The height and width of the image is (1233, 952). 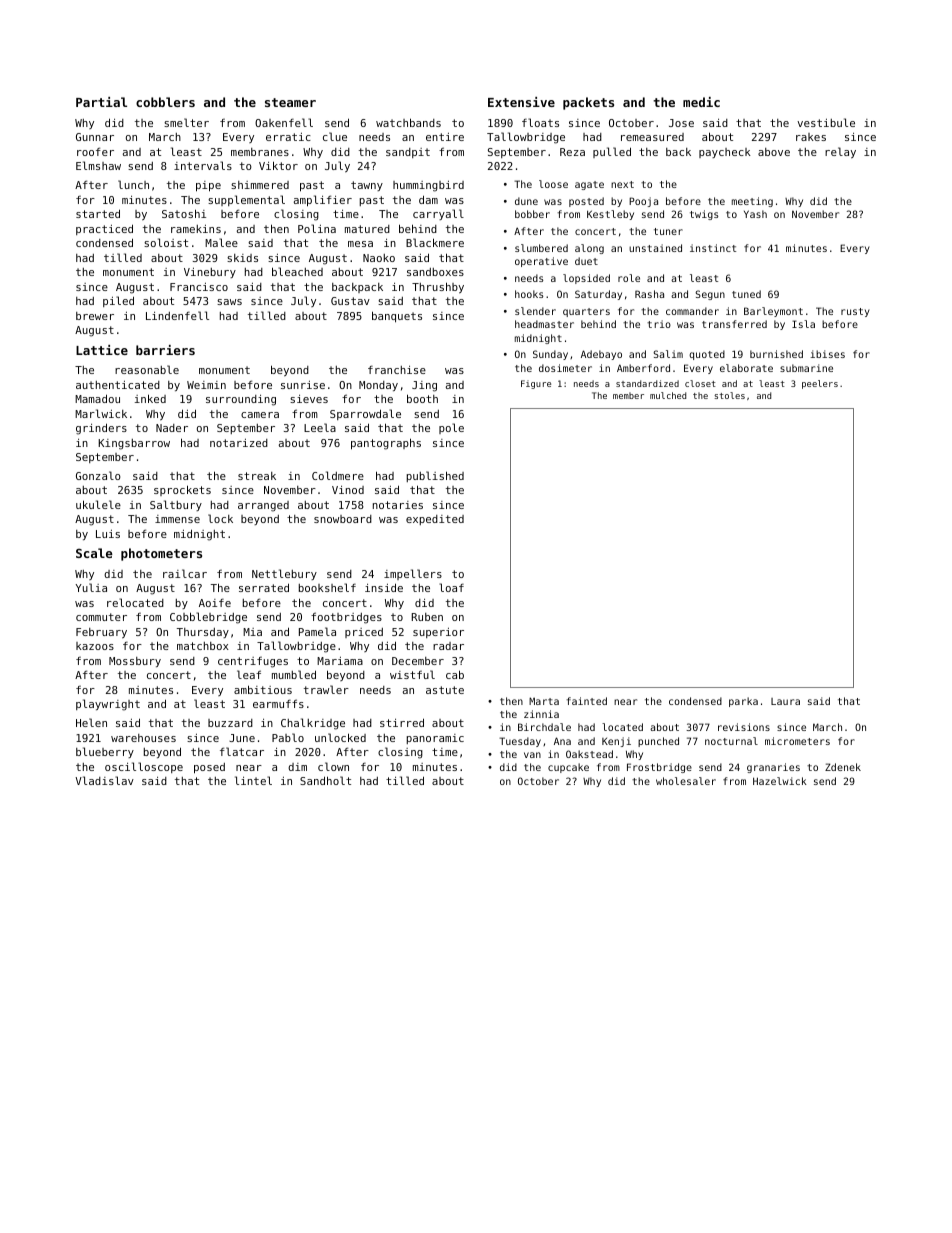 I want to click on streak, so click(x=257, y=476).
